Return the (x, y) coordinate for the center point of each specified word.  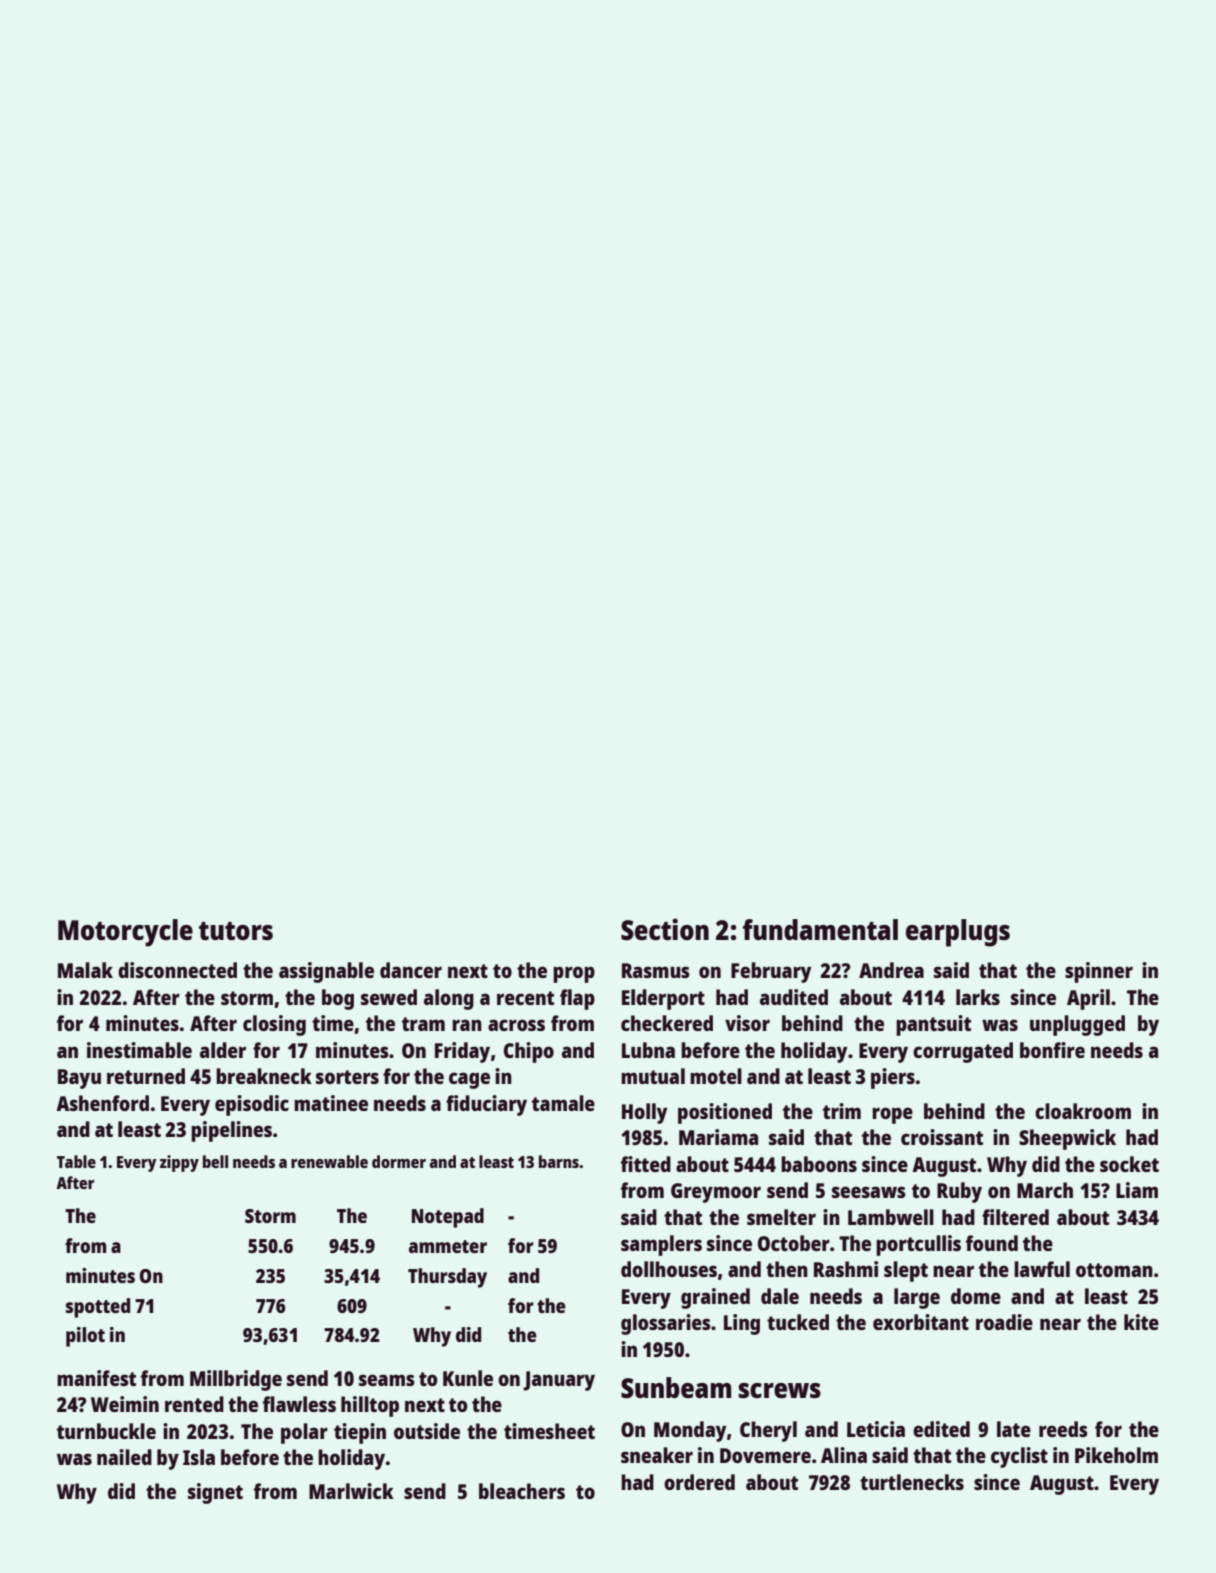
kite (1141, 1322)
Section (665, 929)
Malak (85, 970)
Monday (690, 1431)
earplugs (958, 933)
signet (215, 1493)
